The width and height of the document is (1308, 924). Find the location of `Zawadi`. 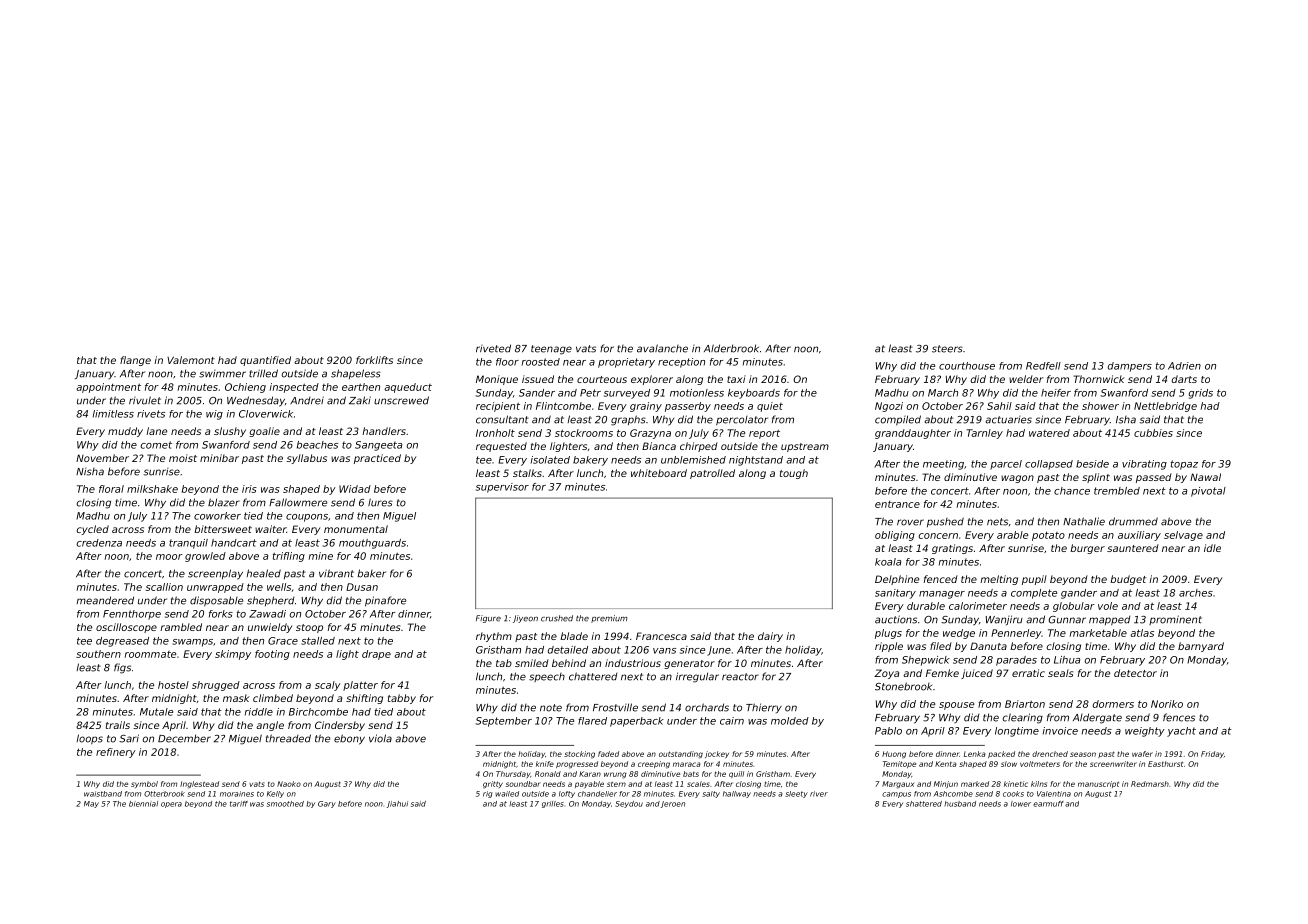

Zawadi is located at coordinates (267, 614).
